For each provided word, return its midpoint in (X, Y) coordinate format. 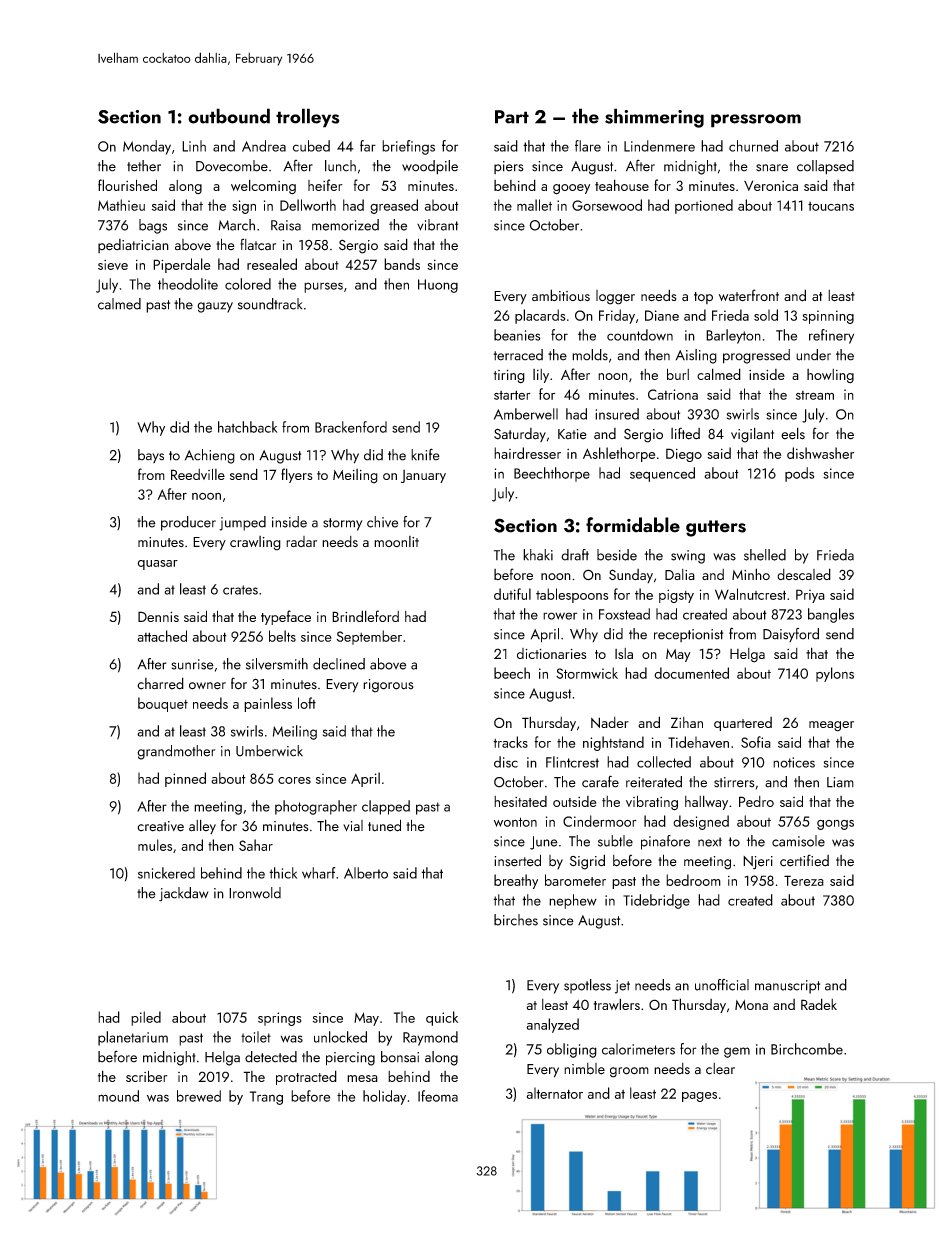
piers (509, 167)
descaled (804, 574)
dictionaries (551, 653)
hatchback (247, 427)
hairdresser (527, 453)
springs (280, 1019)
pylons (835, 674)
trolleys (308, 118)
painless (268, 704)
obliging (572, 1050)
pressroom (756, 121)
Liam (840, 782)
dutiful (512, 594)
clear (720, 1069)
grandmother (176, 752)
